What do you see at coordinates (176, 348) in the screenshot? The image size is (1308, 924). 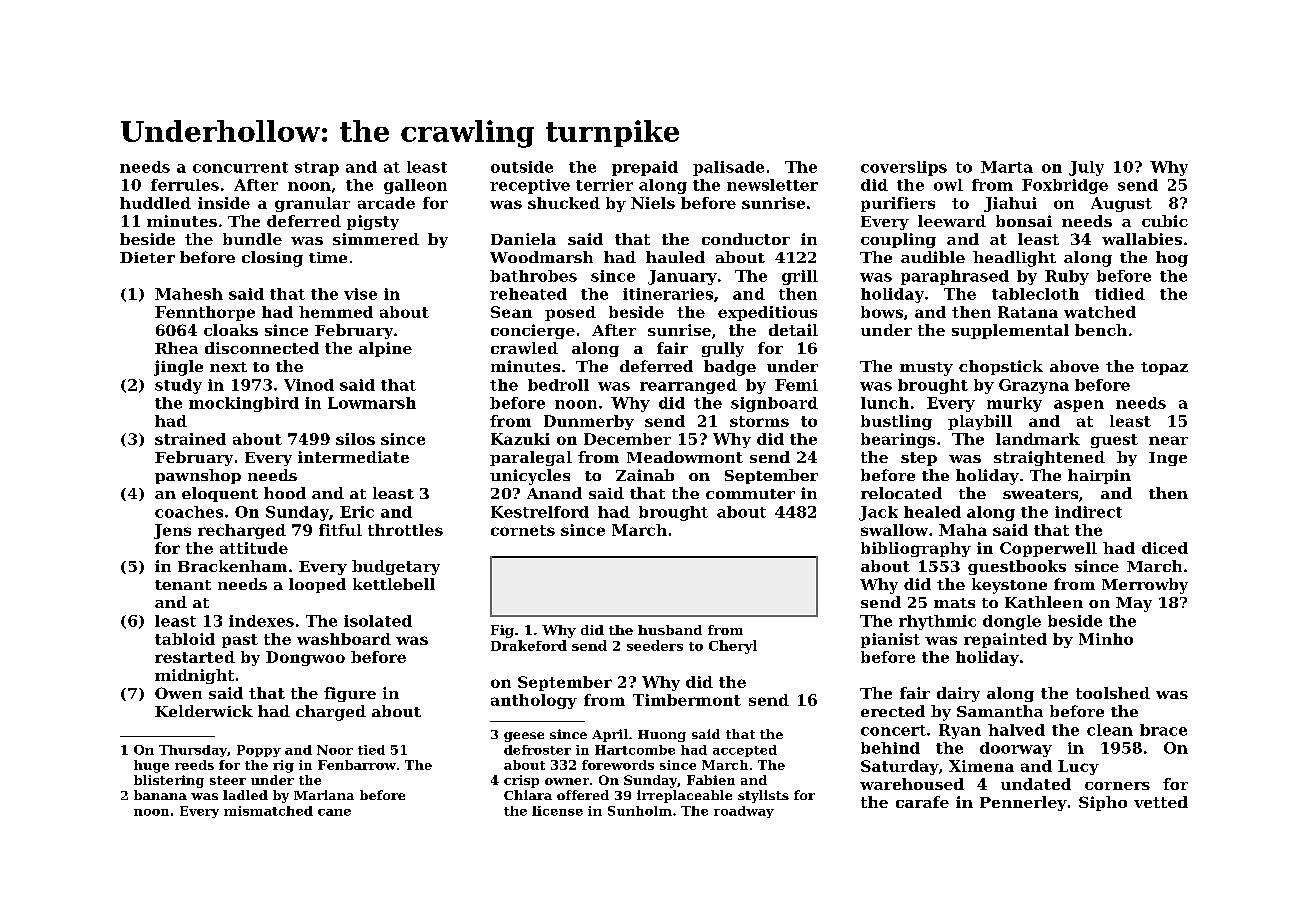 I see `Rhea` at bounding box center [176, 348].
